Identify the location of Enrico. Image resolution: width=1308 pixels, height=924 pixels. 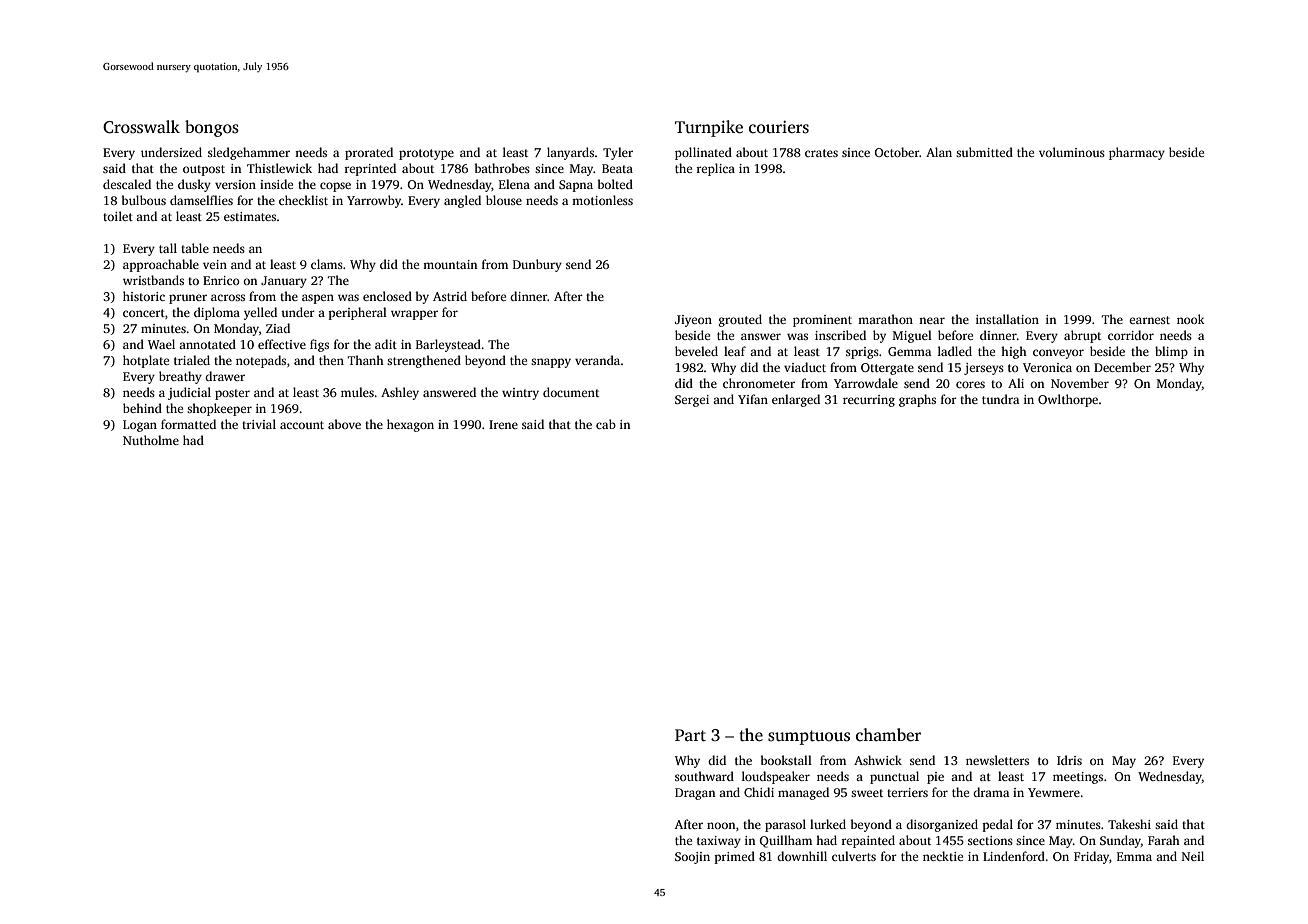
(221, 280).
